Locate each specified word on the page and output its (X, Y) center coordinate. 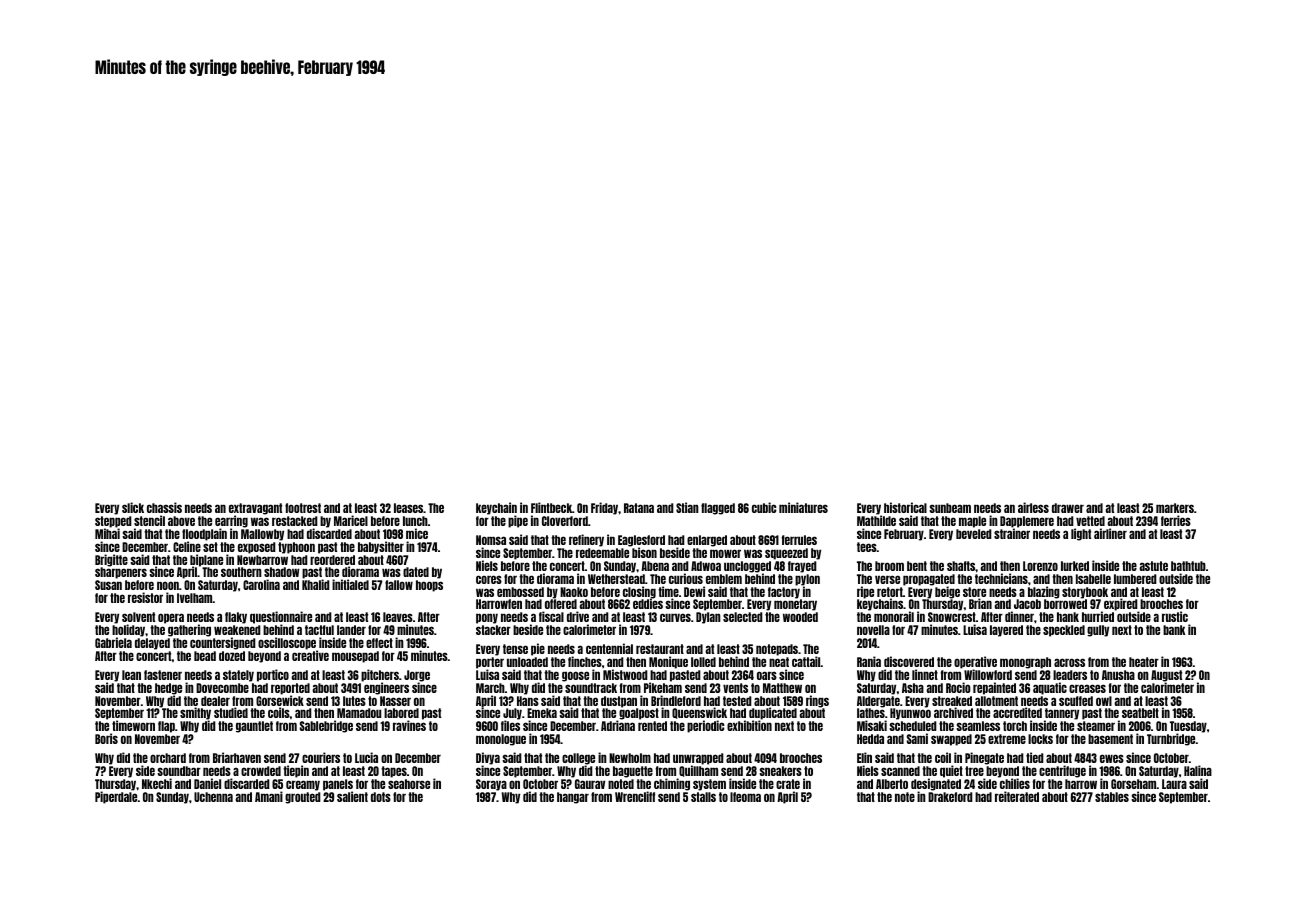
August (1166, 676)
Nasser (395, 701)
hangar (573, 798)
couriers (321, 757)
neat (779, 662)
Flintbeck (551, 507)
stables (1112, 797)
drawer (1068, 508)
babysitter (381, 547)
